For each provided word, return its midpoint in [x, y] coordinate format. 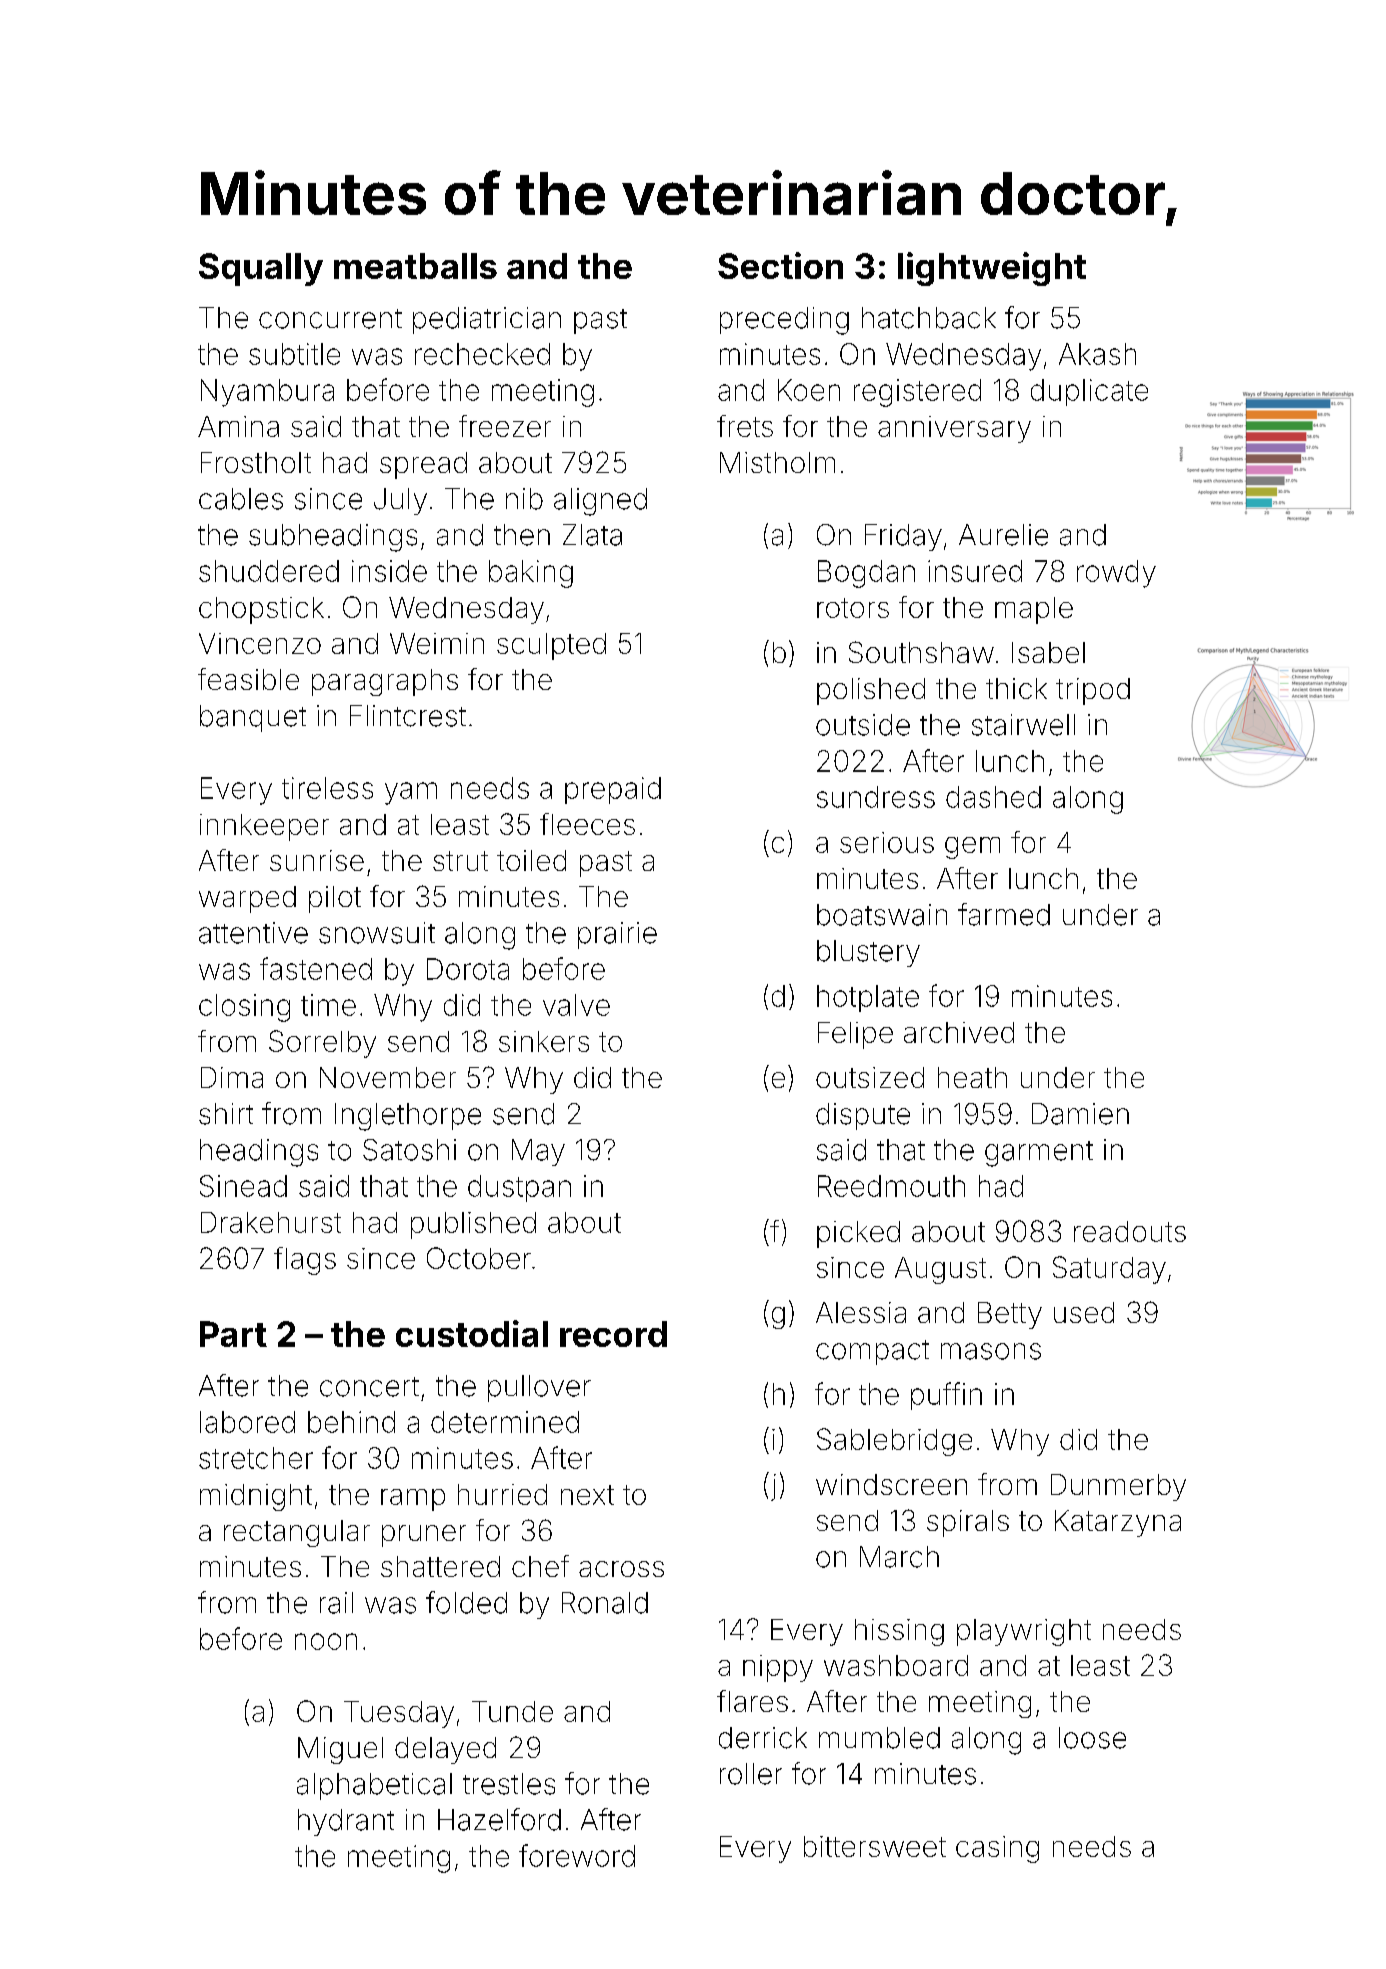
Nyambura [267, 393]
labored [247, 1422]
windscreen [891, 1484]
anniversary [954, 429]
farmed [1004, 914]
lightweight [992, 269]
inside [389, 571]
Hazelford [499, 1819]
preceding [784, 321]
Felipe [855, 1035]
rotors [853, 608]
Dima [232, 1077]
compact [872, 1352]
